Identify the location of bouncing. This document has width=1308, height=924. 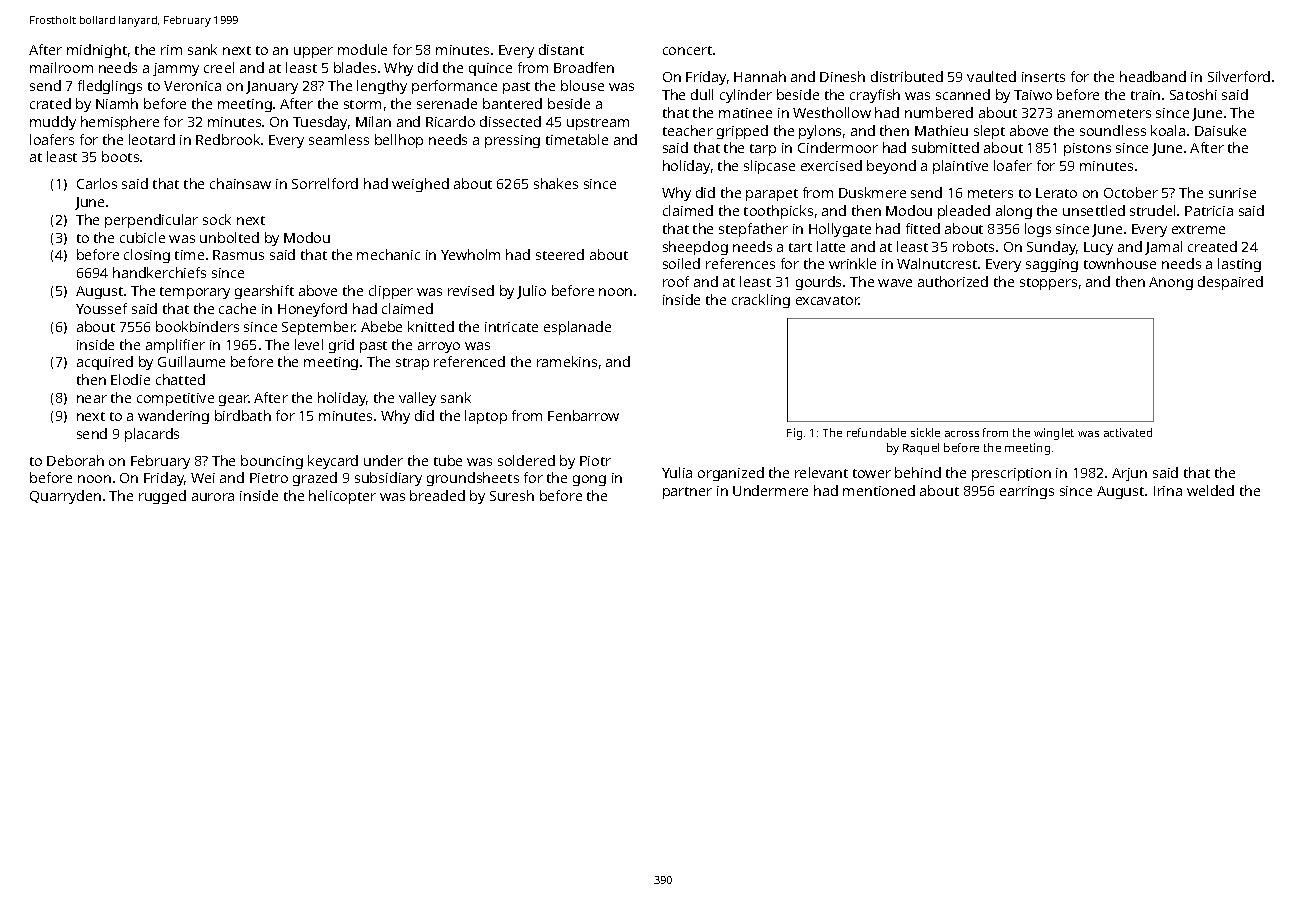
(272, 462).
